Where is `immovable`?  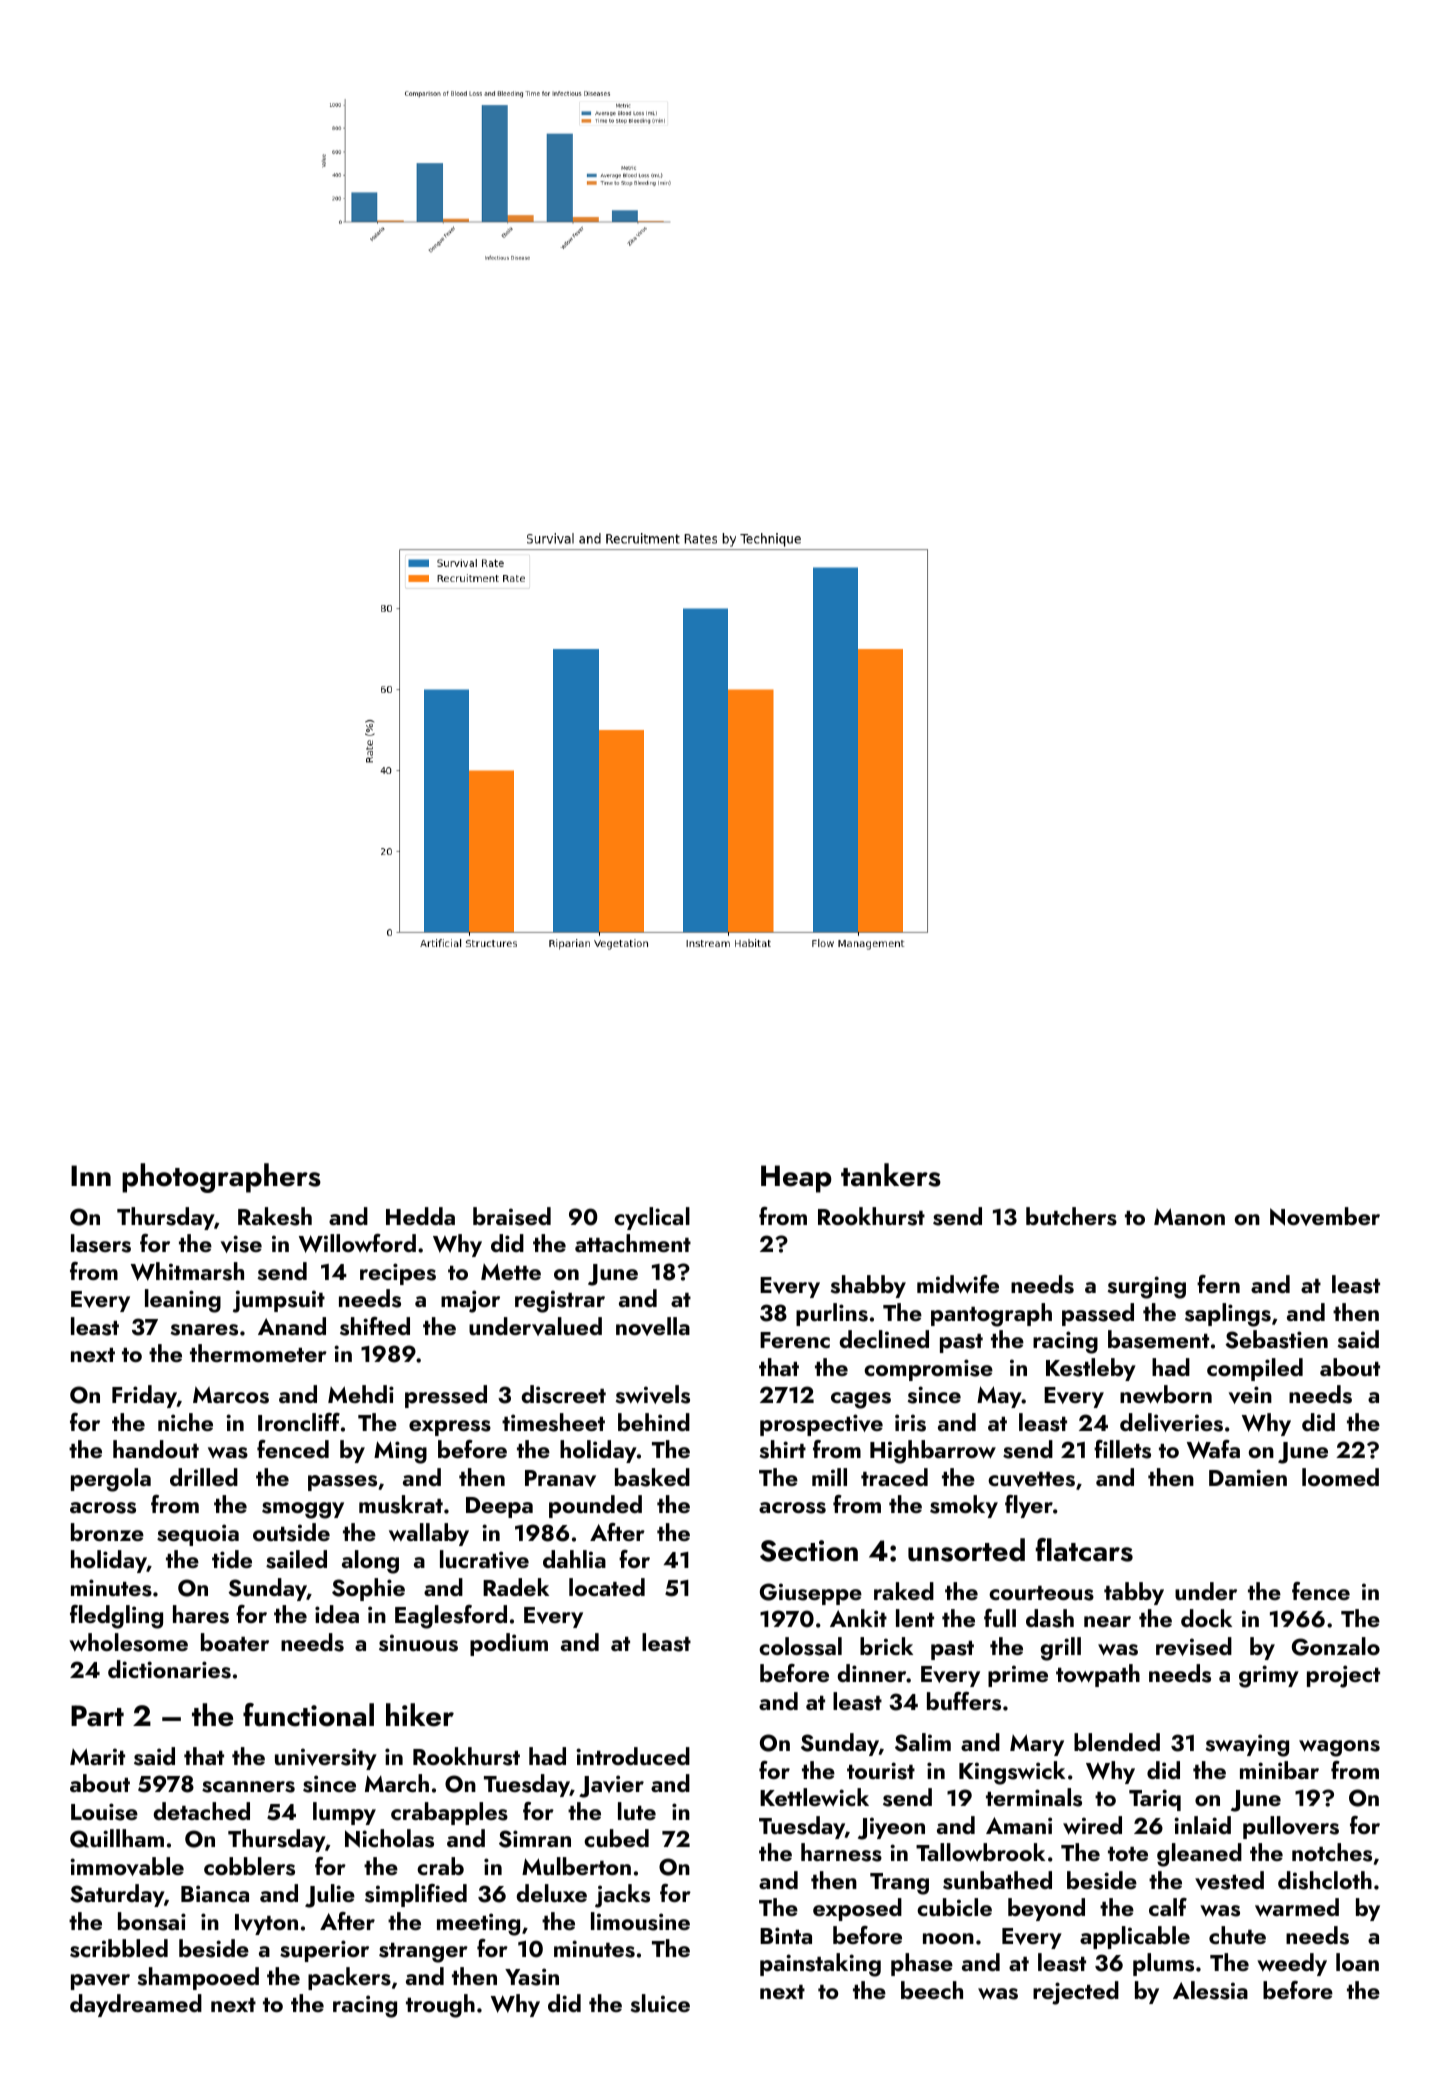 immovable is located at coordinates (127, 1866).
